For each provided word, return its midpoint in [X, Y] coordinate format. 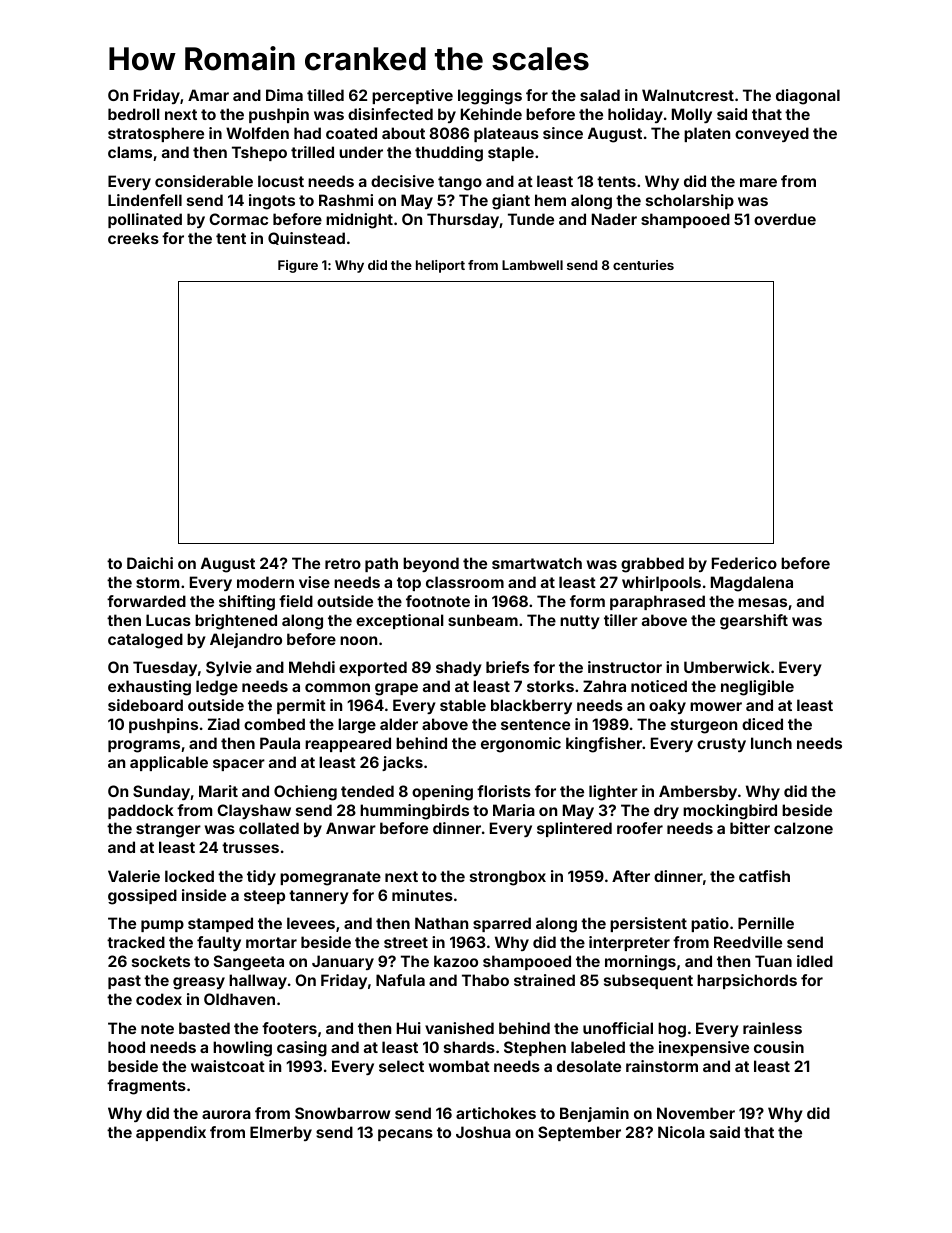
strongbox [508, 878]
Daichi [150, 563]
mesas [762, 602]
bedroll [134, 114]
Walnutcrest [688, 95]
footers [289, 1028]
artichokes [496, 1113]
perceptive [412, 96]
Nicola [681, 1132]
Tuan [773, 961]
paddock [141, 811]
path [381, 564]
